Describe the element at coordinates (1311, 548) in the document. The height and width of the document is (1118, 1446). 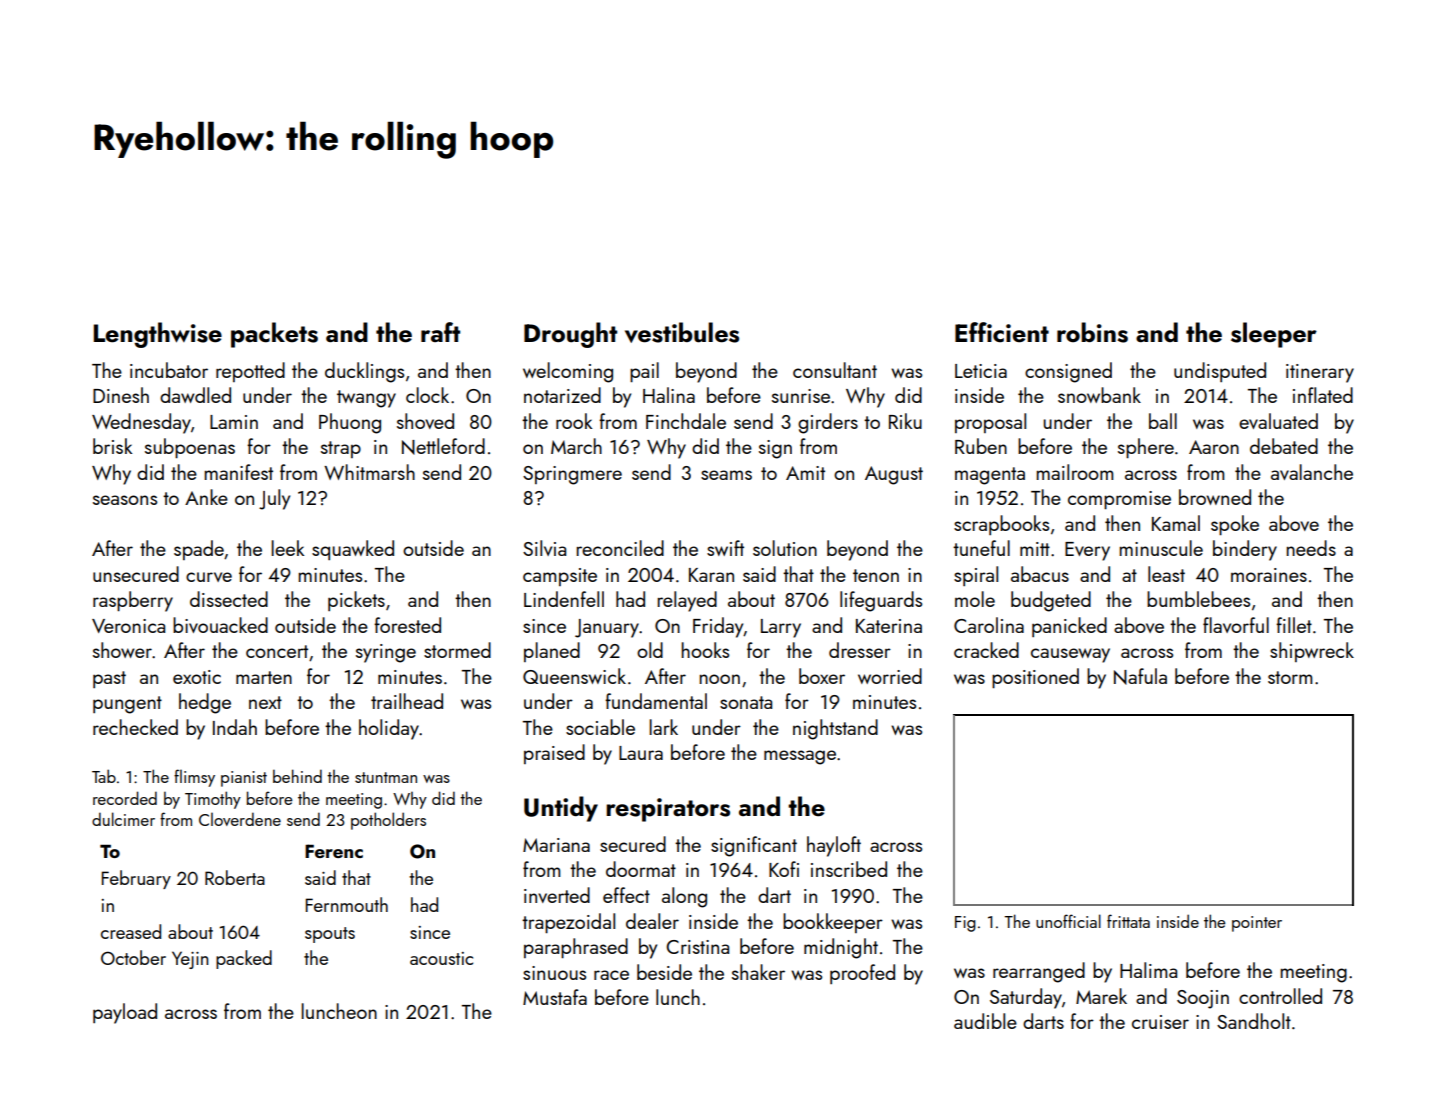
I see `needs` at that location.
